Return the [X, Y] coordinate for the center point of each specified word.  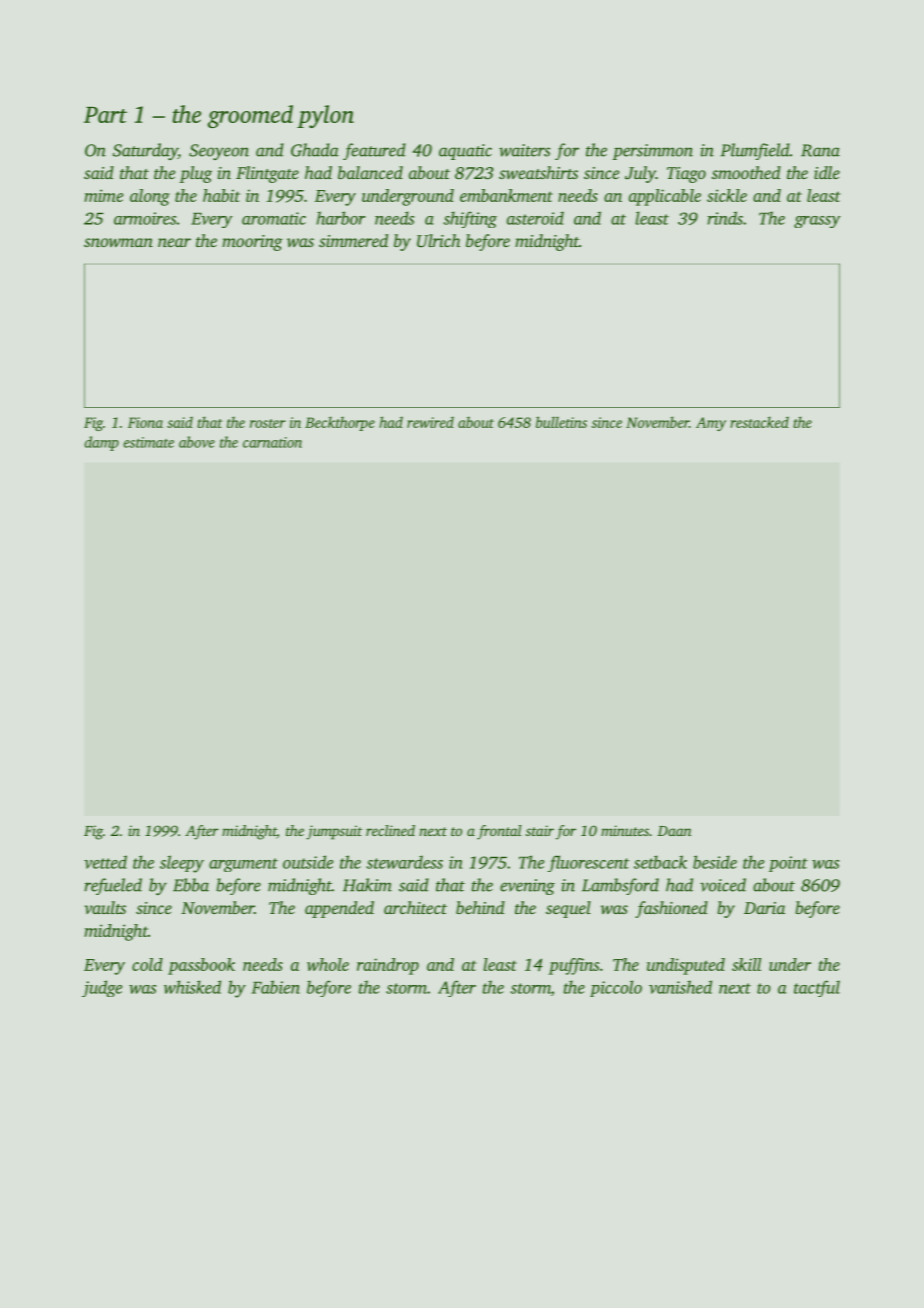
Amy [711, 424]
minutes [625, 830]
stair [540, 830]
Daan [674, 831]
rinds [725, 218]
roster [268, 423]
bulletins [561, 422]
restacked [759, 422]
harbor [341, 218]
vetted [105, 862]
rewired [430, 422]
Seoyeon [219, 152]
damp [102, 443]
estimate [149, 442]
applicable [665, 197]
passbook [201, 966]
